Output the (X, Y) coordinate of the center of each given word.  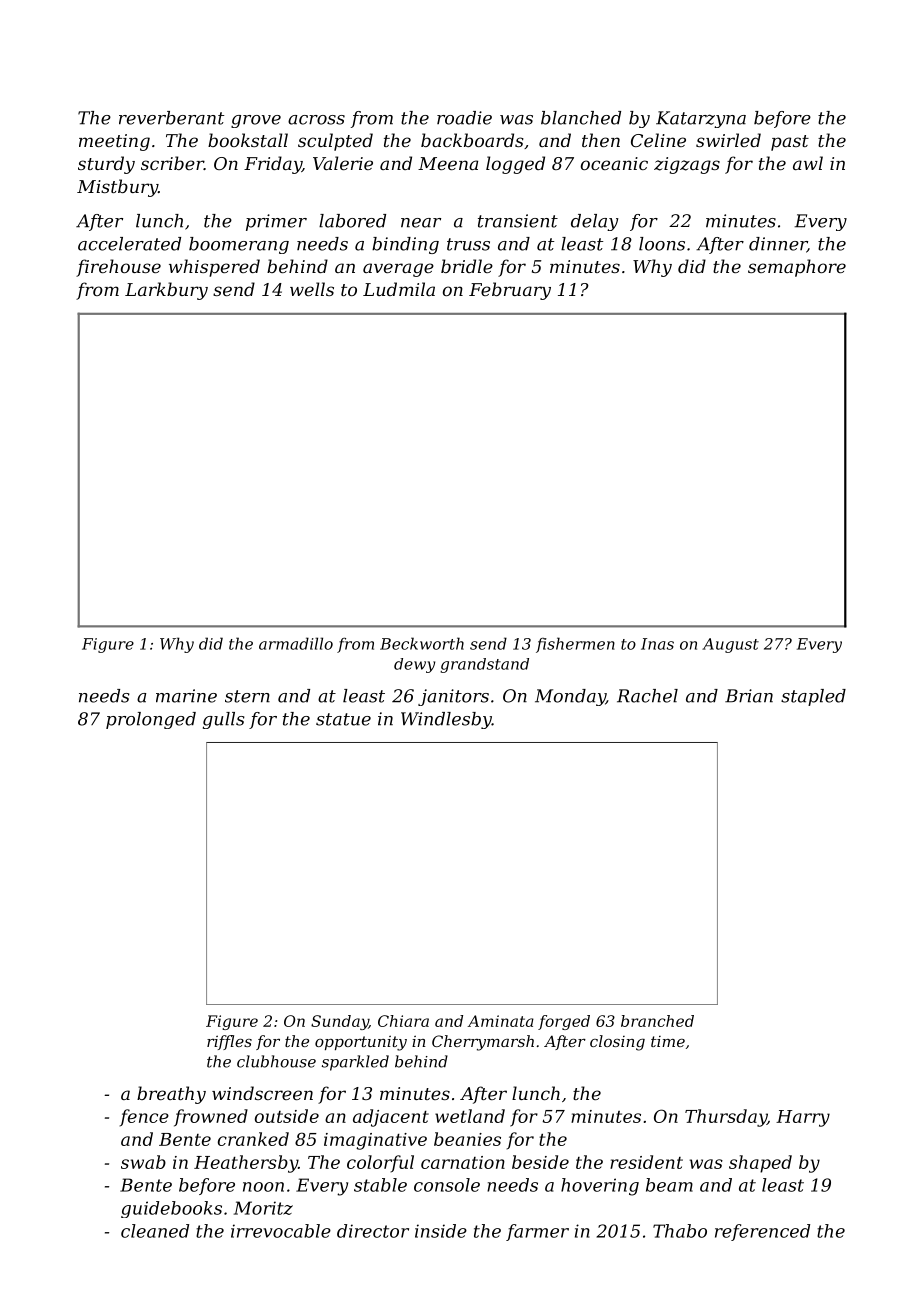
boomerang (239, 245)
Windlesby (446, 720)
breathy (171, 1095)
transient (518, 221)
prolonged (151, 720)
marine (186, 696)
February (510, 291)
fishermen (575, 645)
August (730, 645)
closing (617, 1043)
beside (540, 1162)
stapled (813, 697)
